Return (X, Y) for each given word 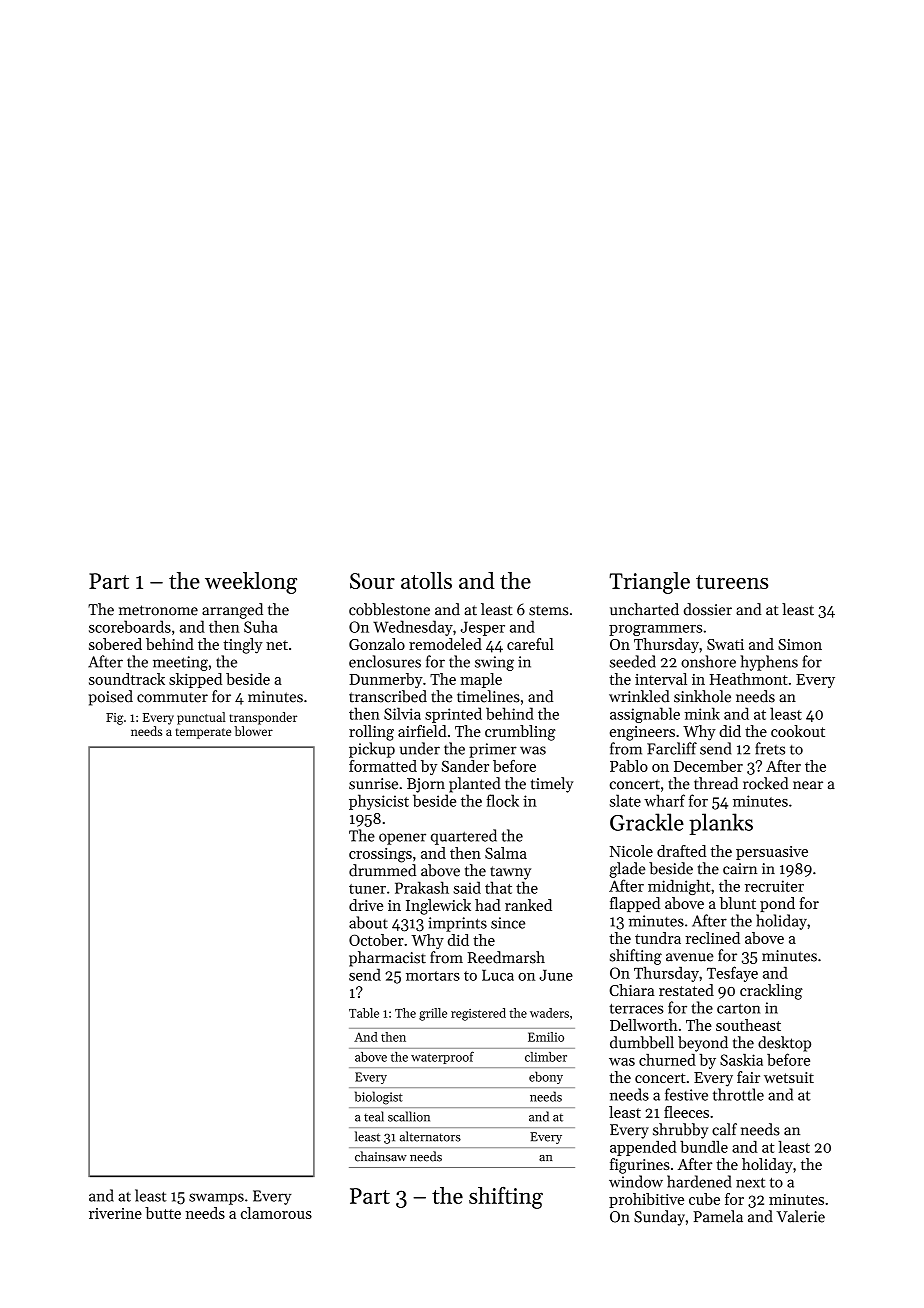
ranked (528, 905)
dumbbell (642, 1042)
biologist (379, 1098)
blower (254, 731)
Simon (800, 644)
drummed (382, 870)
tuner (367, 889)
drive (366, 905)
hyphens (769, 663)
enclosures (385, 661)
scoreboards (130, 626)
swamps (216, 1199)
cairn (740, 869)
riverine (115, 1213)
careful (530, 644)
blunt (737, 903)
